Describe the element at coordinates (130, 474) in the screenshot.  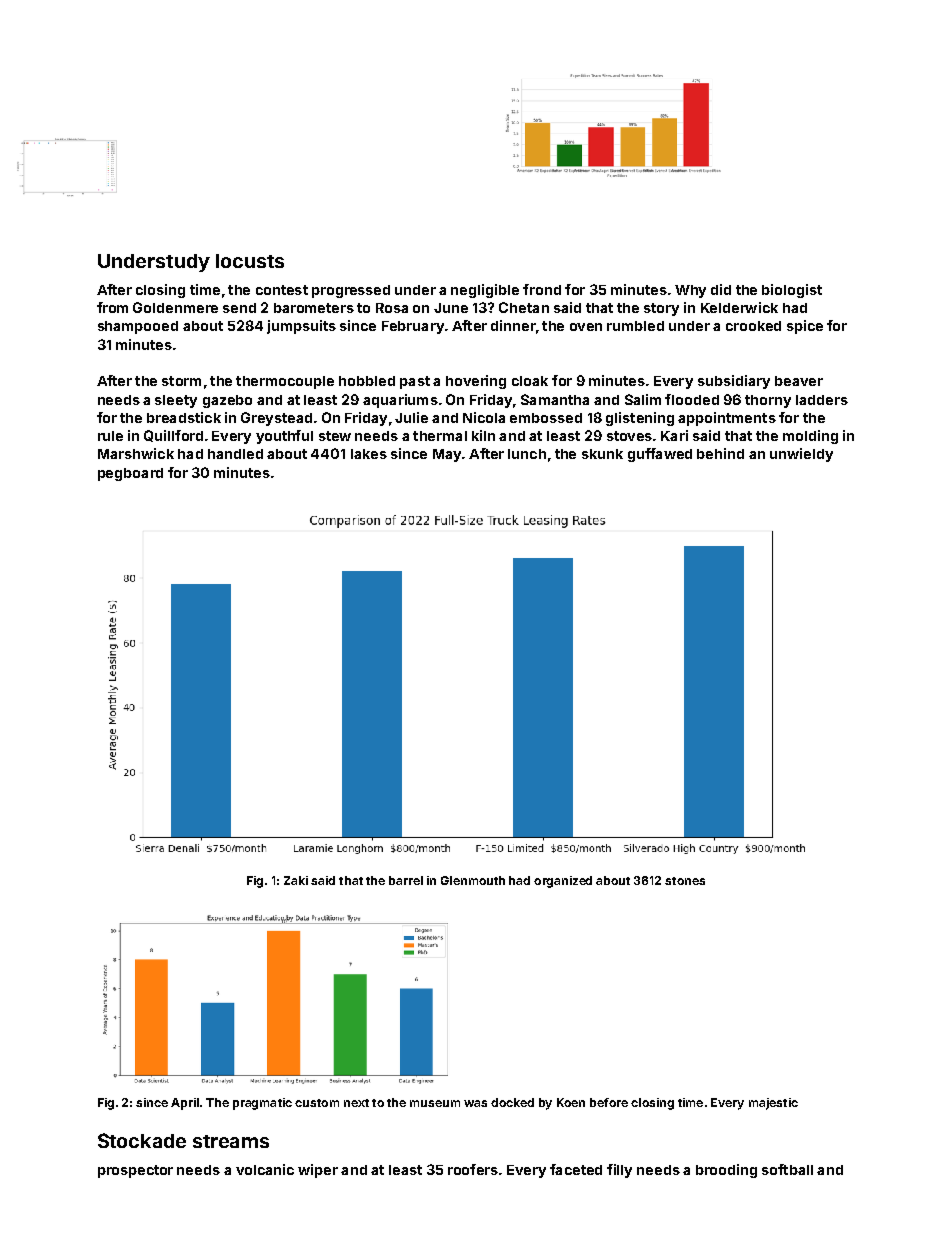
I see `pegboard` at that location.
